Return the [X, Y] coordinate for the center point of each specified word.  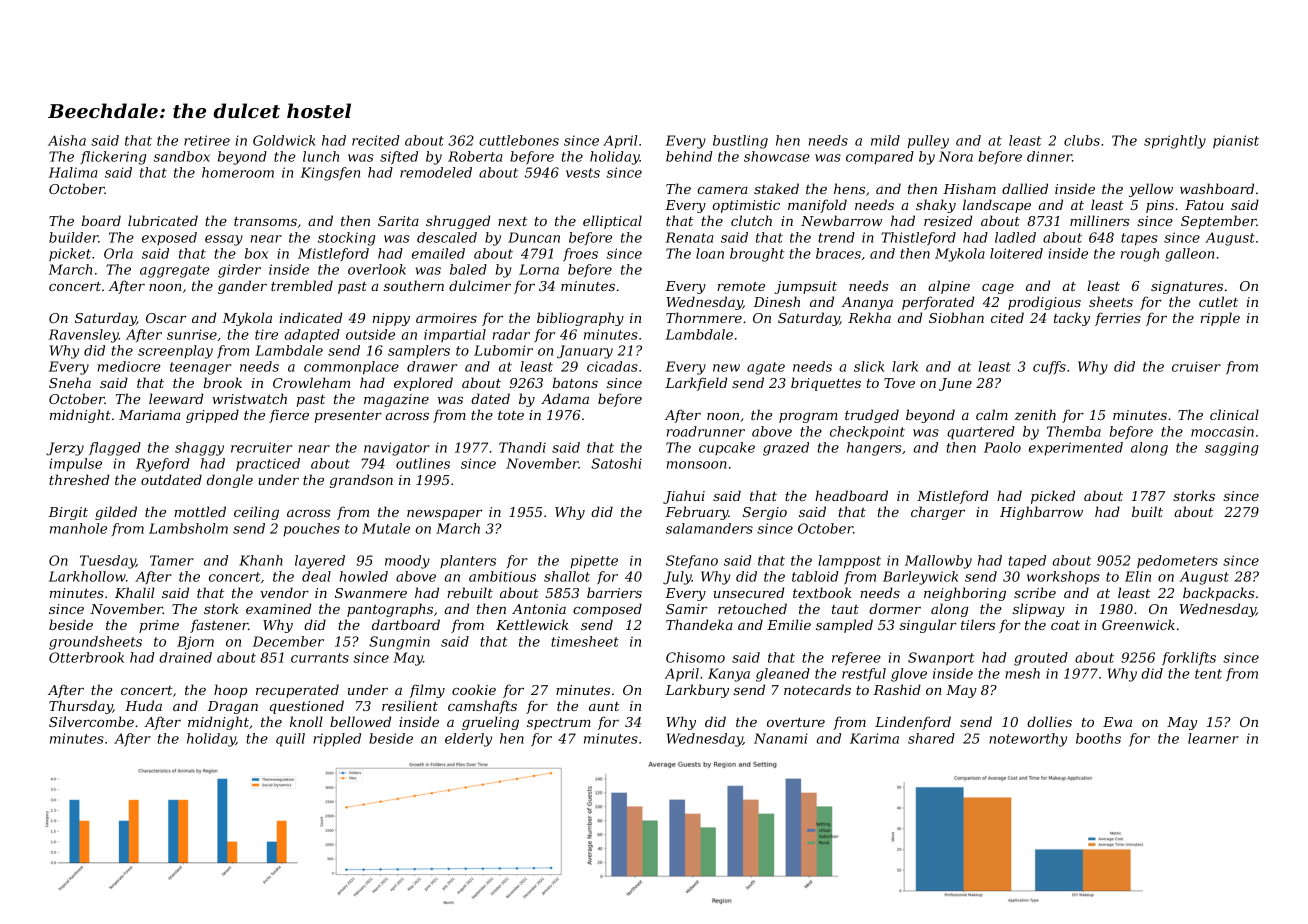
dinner [1049, 156]
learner [1213, 738]
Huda [143, 705]
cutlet [1218, 301]
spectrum [559, 724]
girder [239, 271]
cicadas [612, 366]
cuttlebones [519, 140]
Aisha [67, 140]
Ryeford [163, 465]
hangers [874, 449]
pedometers [1177, 561]
